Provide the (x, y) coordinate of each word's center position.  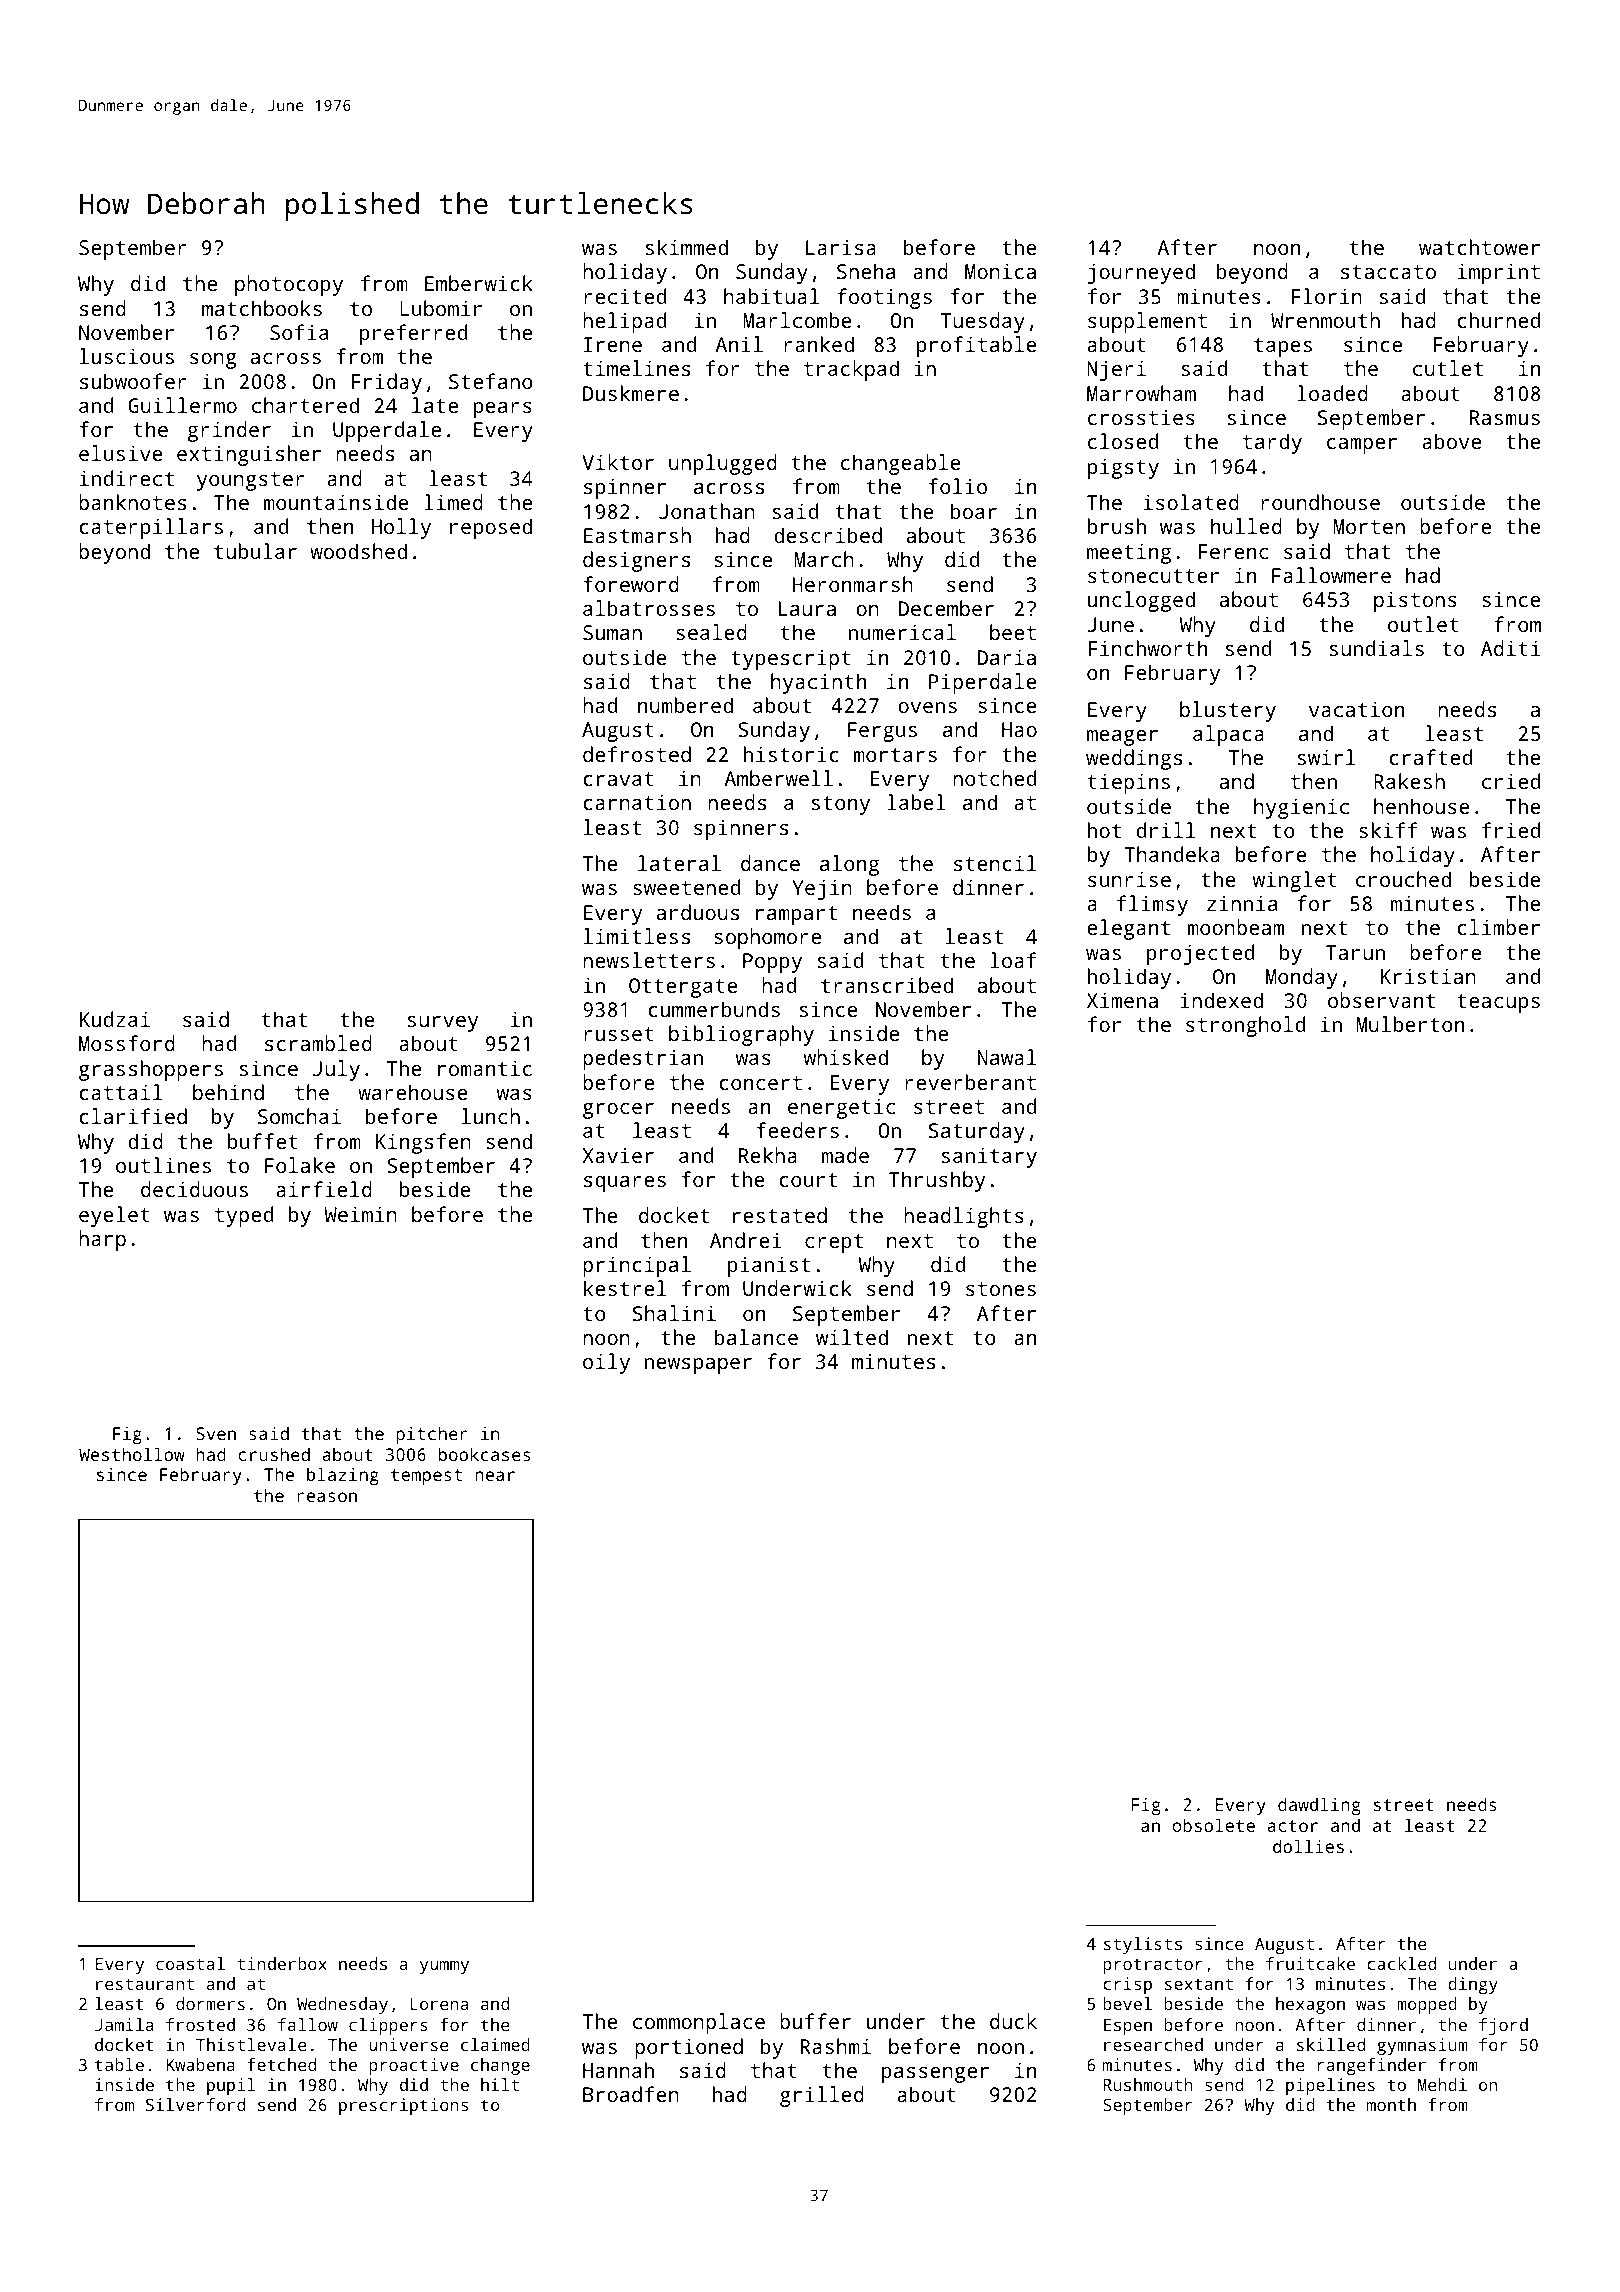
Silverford (195, 2104)
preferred (413, 334)
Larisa (841, 247)
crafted (1430, 757)
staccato (1388, 272)
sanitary (989, 1157)
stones (1001, 1289)
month (1391, 2104)
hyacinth (818, 683)
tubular (255, 551)
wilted (852, 1337)
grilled (822, 2096)
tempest (426, 1477)
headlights (964, 1217)
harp (102, 1240)
